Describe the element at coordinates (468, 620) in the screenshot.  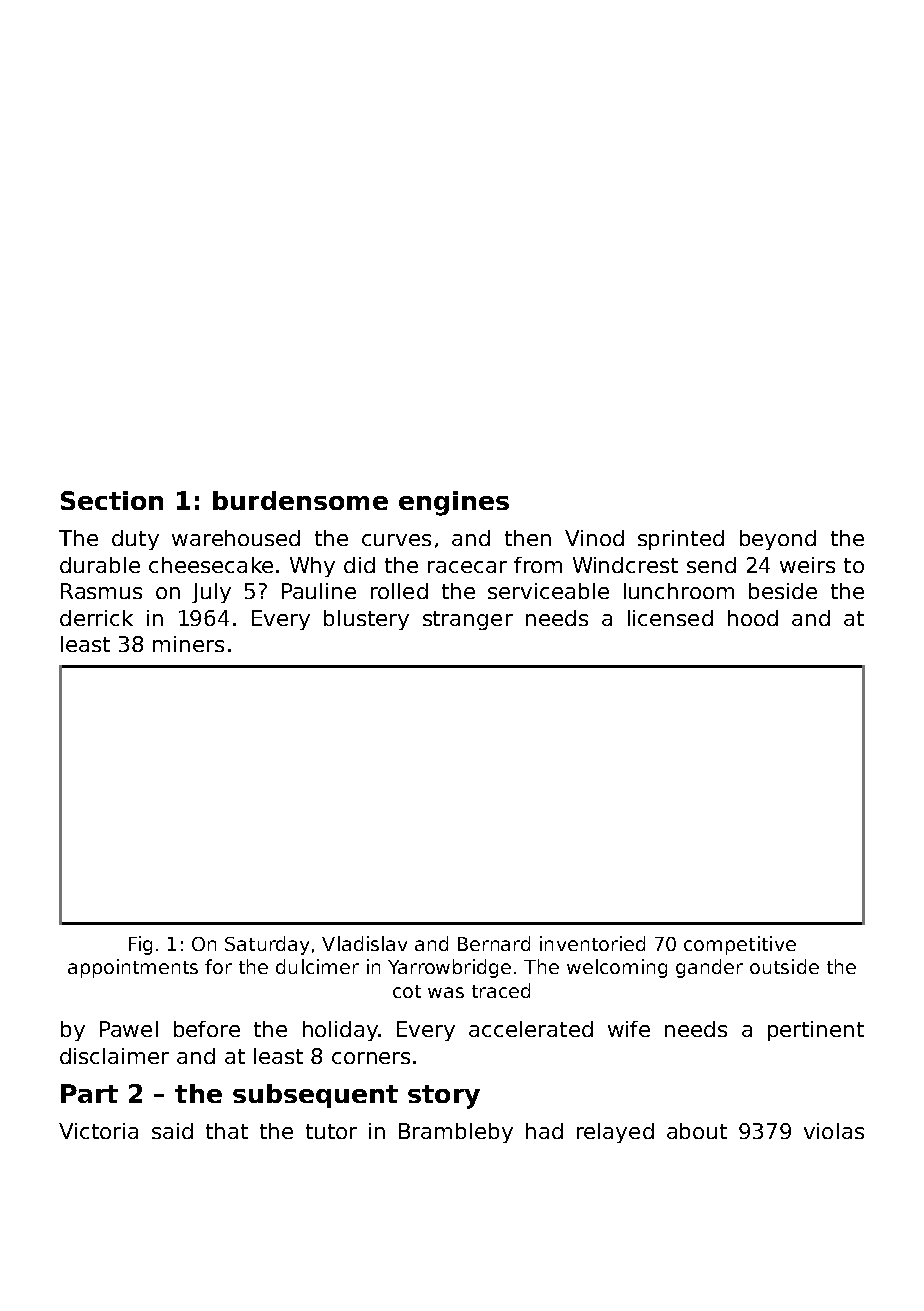
I see `stranger` at that location.
